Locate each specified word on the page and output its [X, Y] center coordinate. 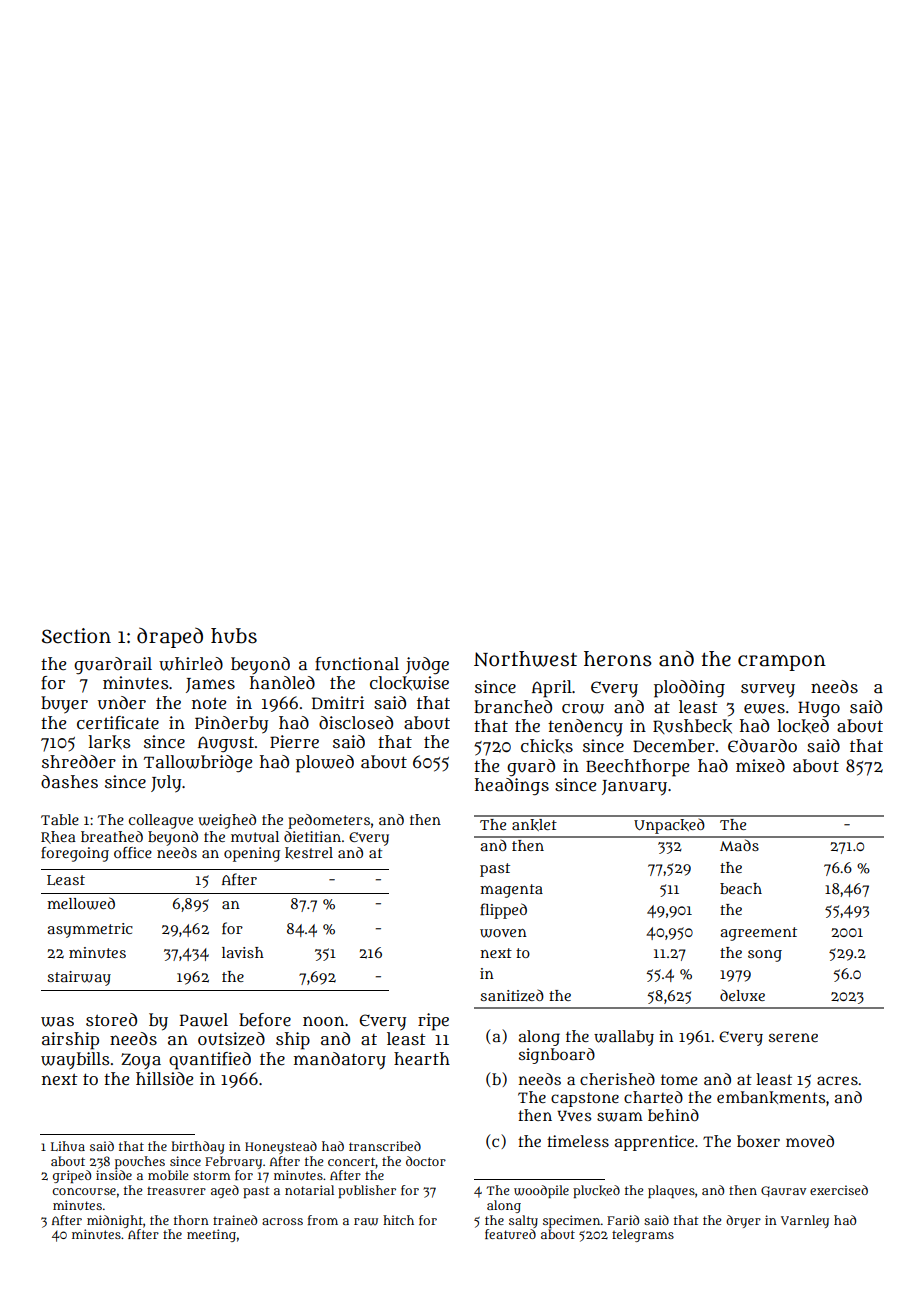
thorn [191, 1220]
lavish [243, 952]
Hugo [819, 709]
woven [503, 933]
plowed [325, 764]
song [765, 956]
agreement [758, 934]
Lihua [68, 1146]
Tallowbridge [198, 764]
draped [170, 637]
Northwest [525, 659]
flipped [503, 911]
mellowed [81, 903]
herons [618, 659]
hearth [422, 1058]
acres [837, 1080]
